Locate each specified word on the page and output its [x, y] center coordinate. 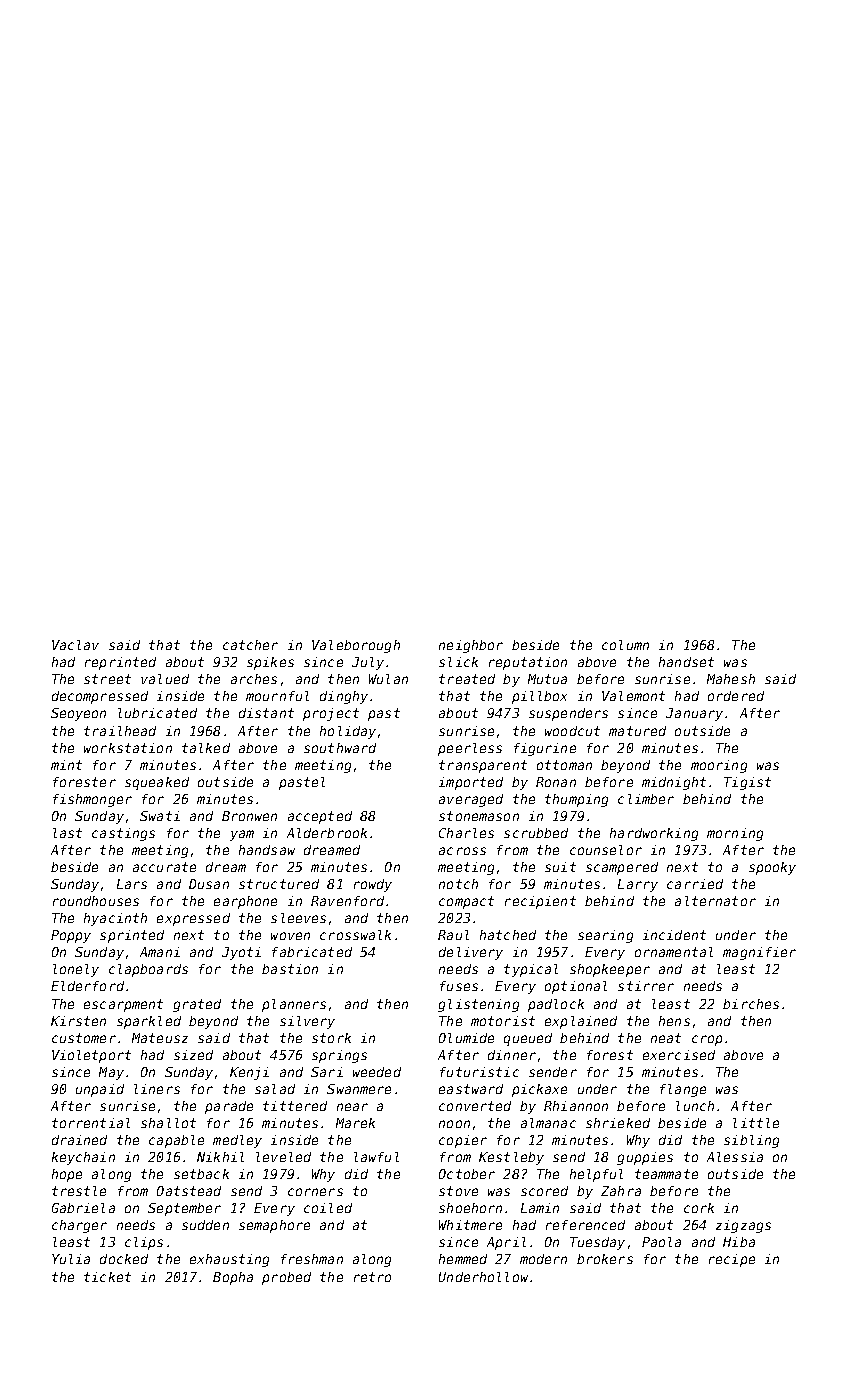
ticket [107, 1277]
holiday [348, 732]
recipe [732, 1260]
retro [372, 1277]
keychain [83, 1158]
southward [340, 748]
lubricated [157, 713]
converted [475, 1106]
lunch [695, 1106]
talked [206, 748]
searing [605, 936]
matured [637, 731]
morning [735, 834]
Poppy [71, 936]
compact [466, 902]
